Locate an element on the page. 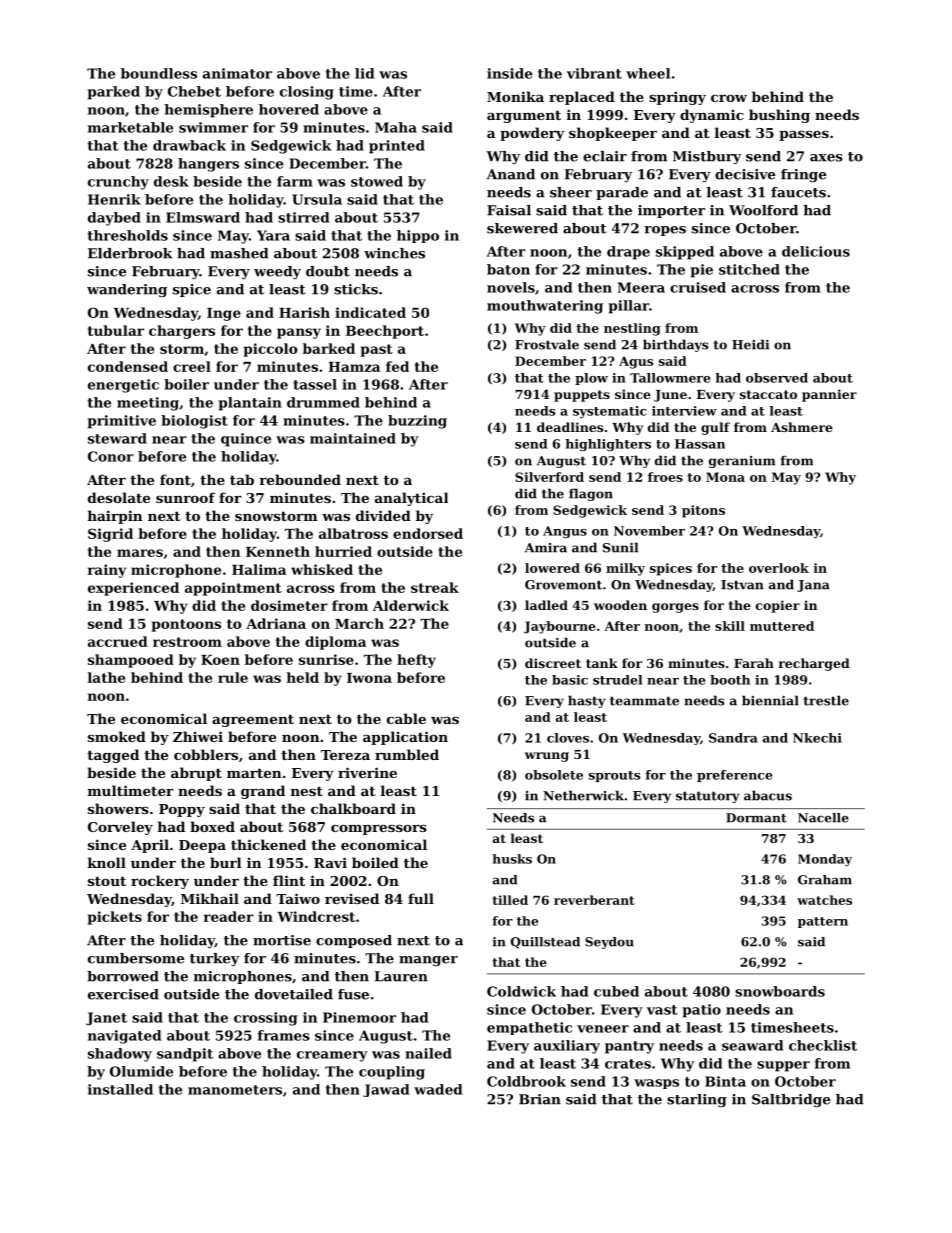 Image resolution: width=952 pixels, height=1233 pixels. powdery is located at coordinates (532, 134).
